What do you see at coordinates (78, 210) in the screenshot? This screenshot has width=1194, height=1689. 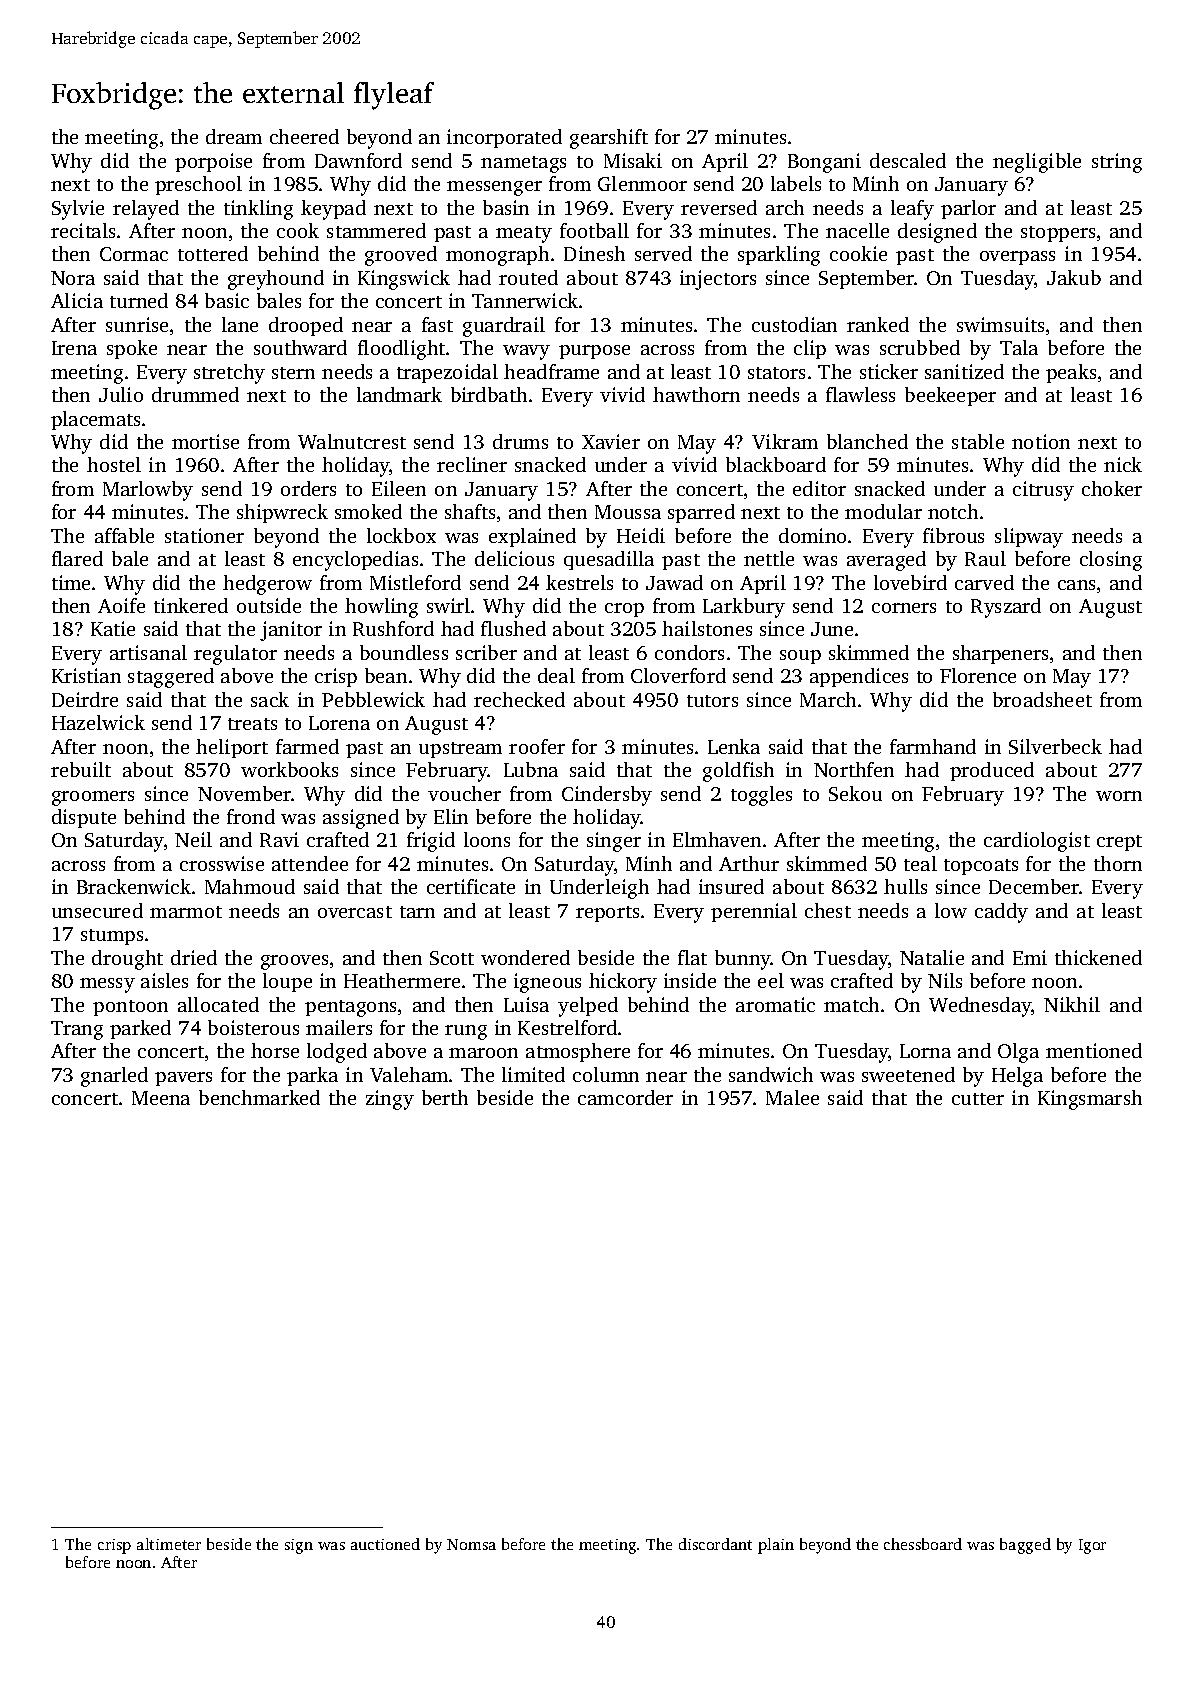 I see `Sylvie` at bounding box center [78, 210].
